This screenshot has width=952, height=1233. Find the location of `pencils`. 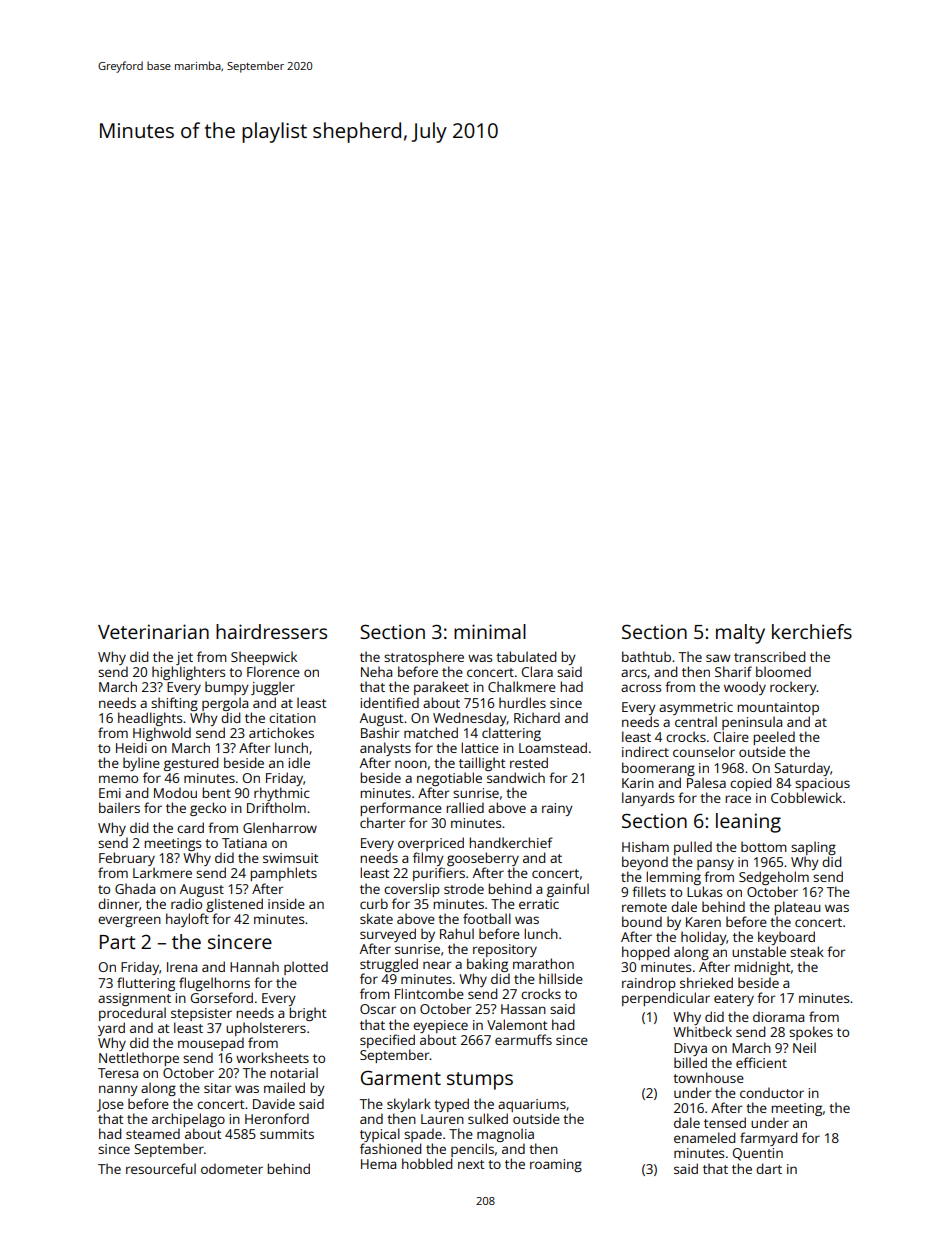

pencils is located at coordinates (472, 1150).
